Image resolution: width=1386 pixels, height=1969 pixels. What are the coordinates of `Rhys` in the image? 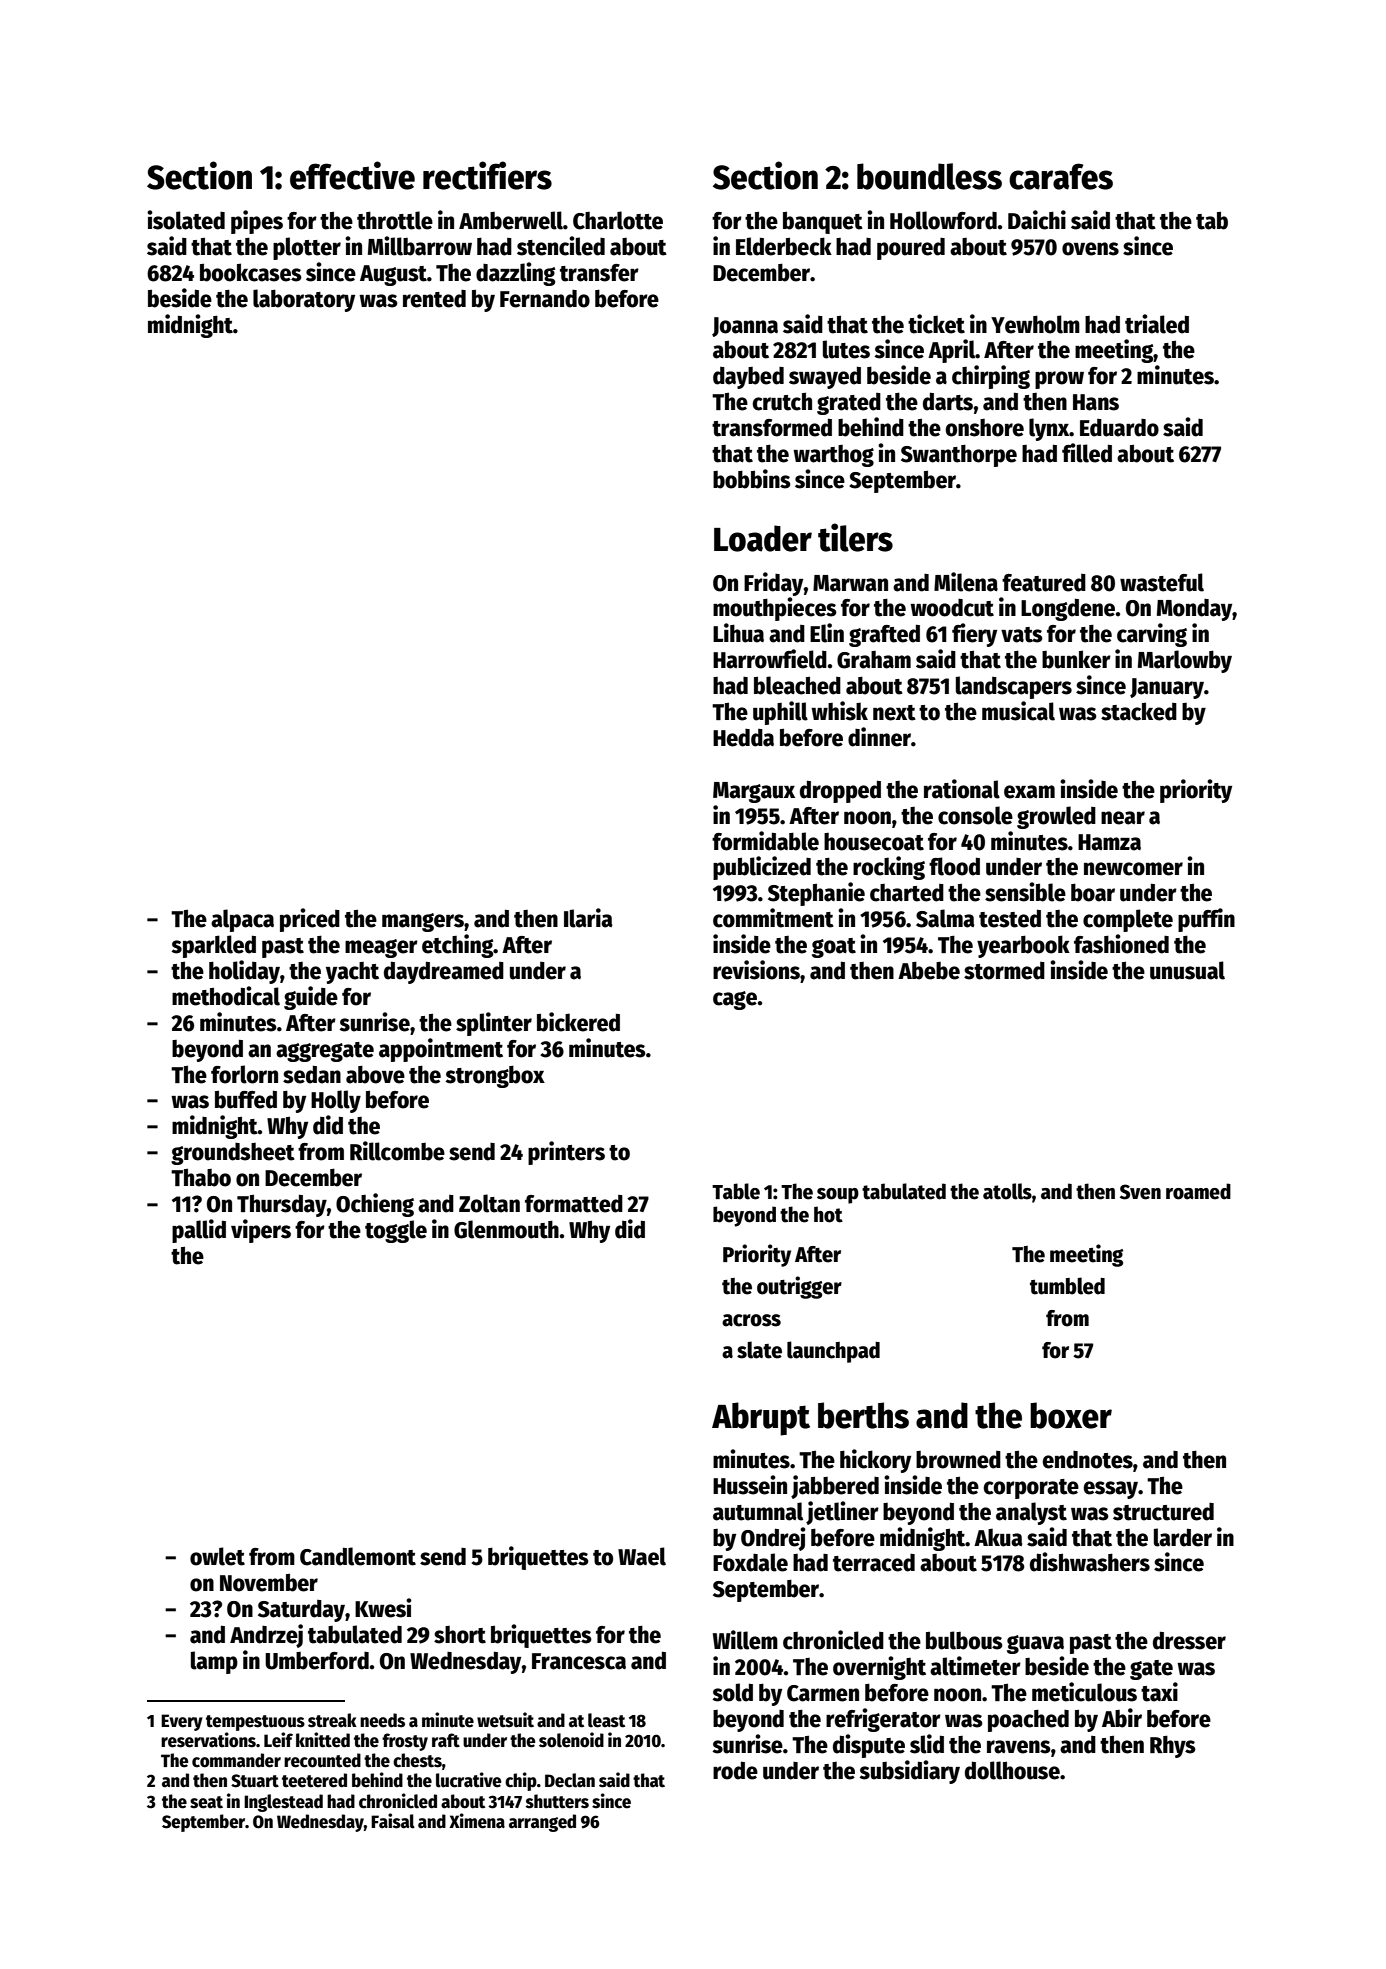 It's located at (1173, 1746).
